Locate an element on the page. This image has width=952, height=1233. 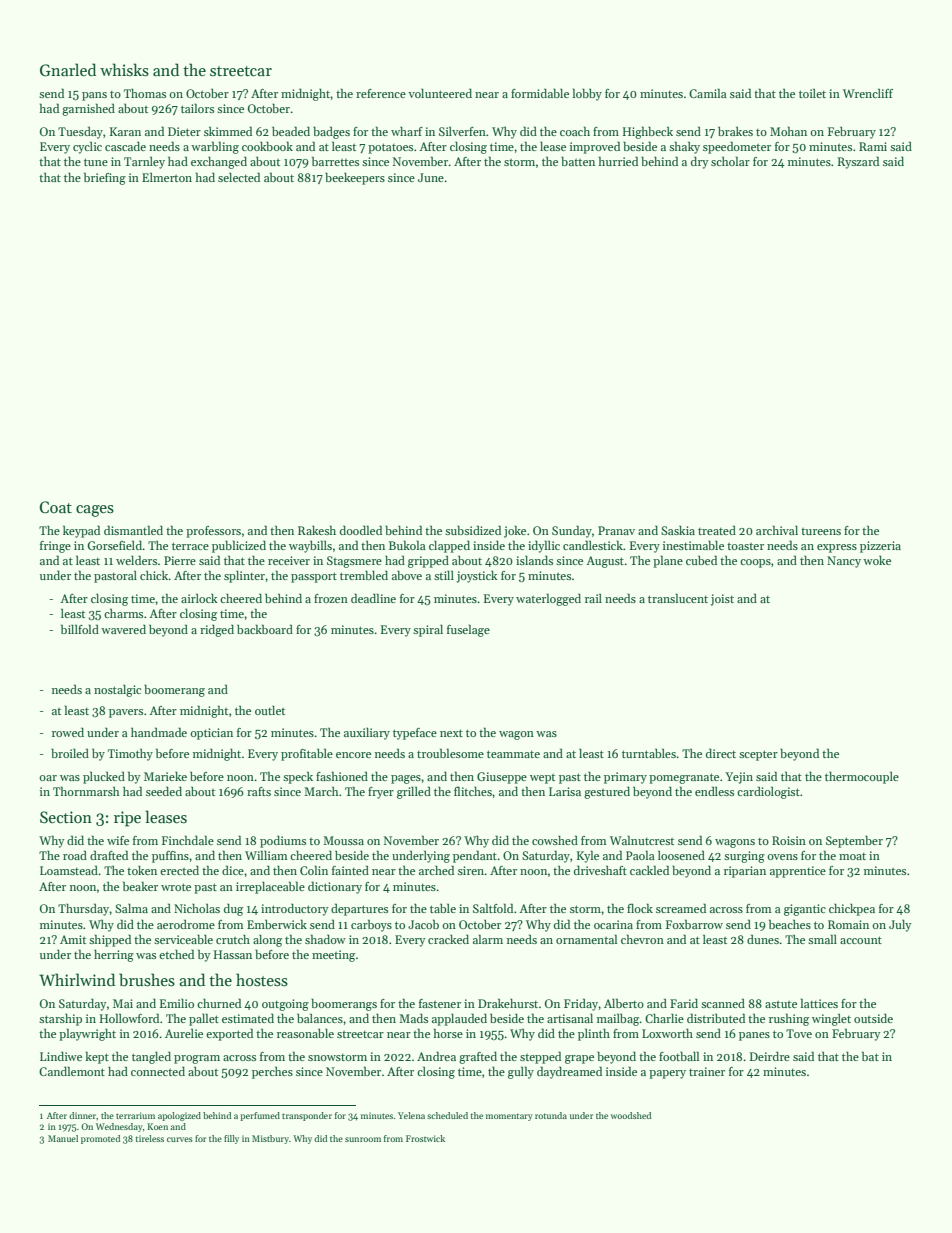
Ryszard is located at coordinates (858, 162).
